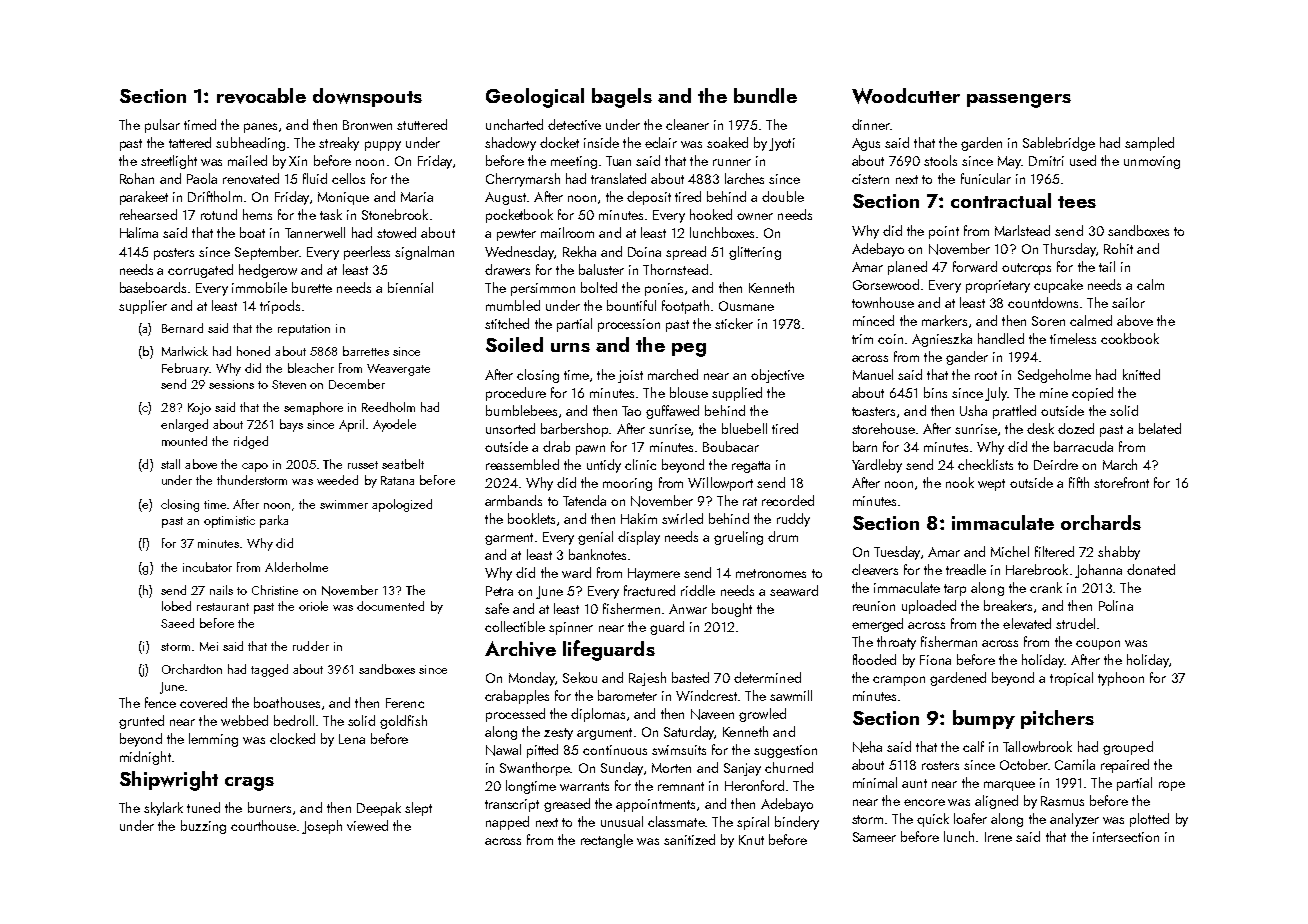 This image has height=924, width=1308. I want to click on unmoving, so click(1152, 162).
